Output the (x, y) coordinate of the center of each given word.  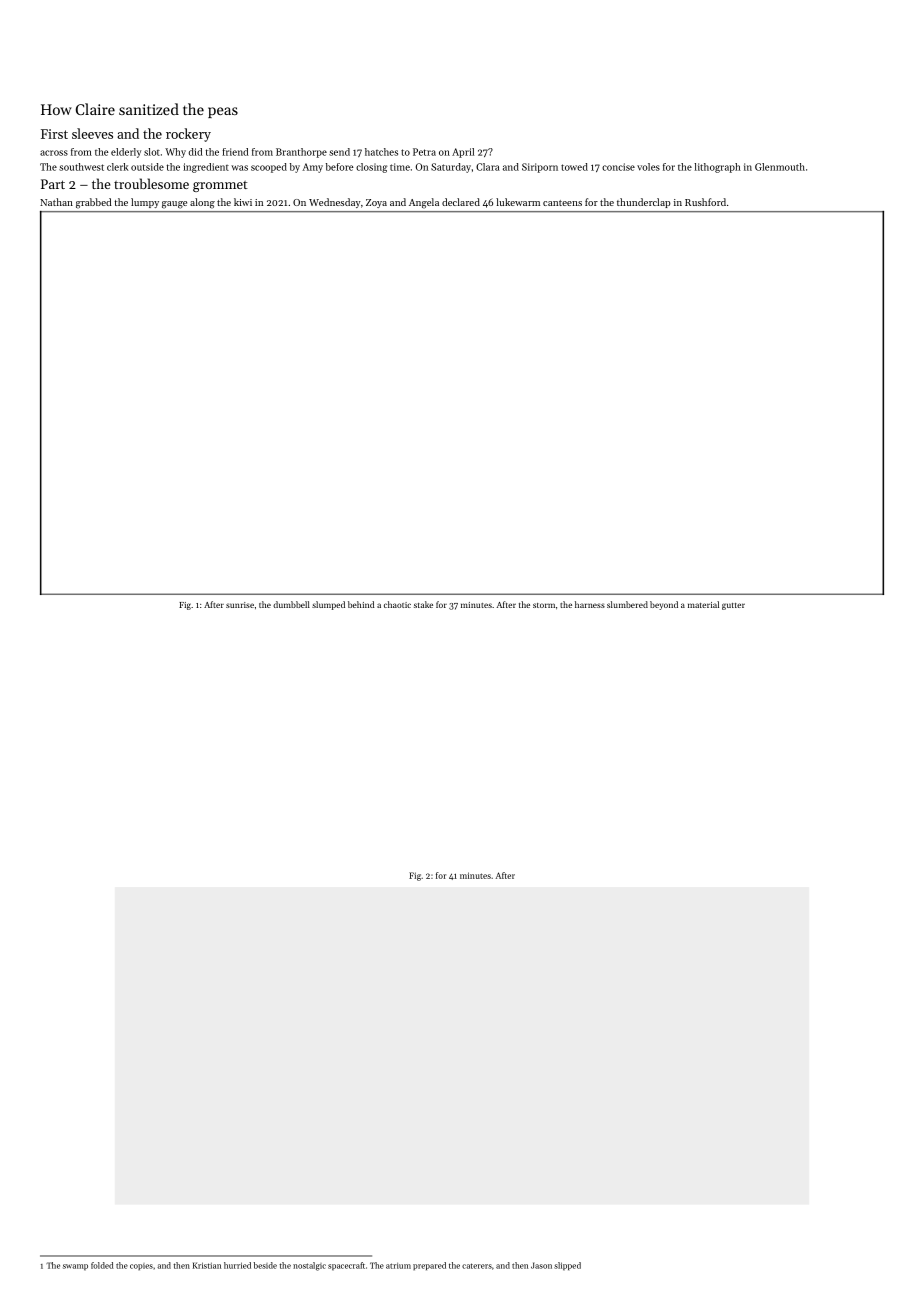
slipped (567, 1266)
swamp (75, 1267)
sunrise (240, 605)
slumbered (627, 604)
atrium (398, 1266)
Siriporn (540, 168)
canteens (562, 203)
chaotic (397, 604)
